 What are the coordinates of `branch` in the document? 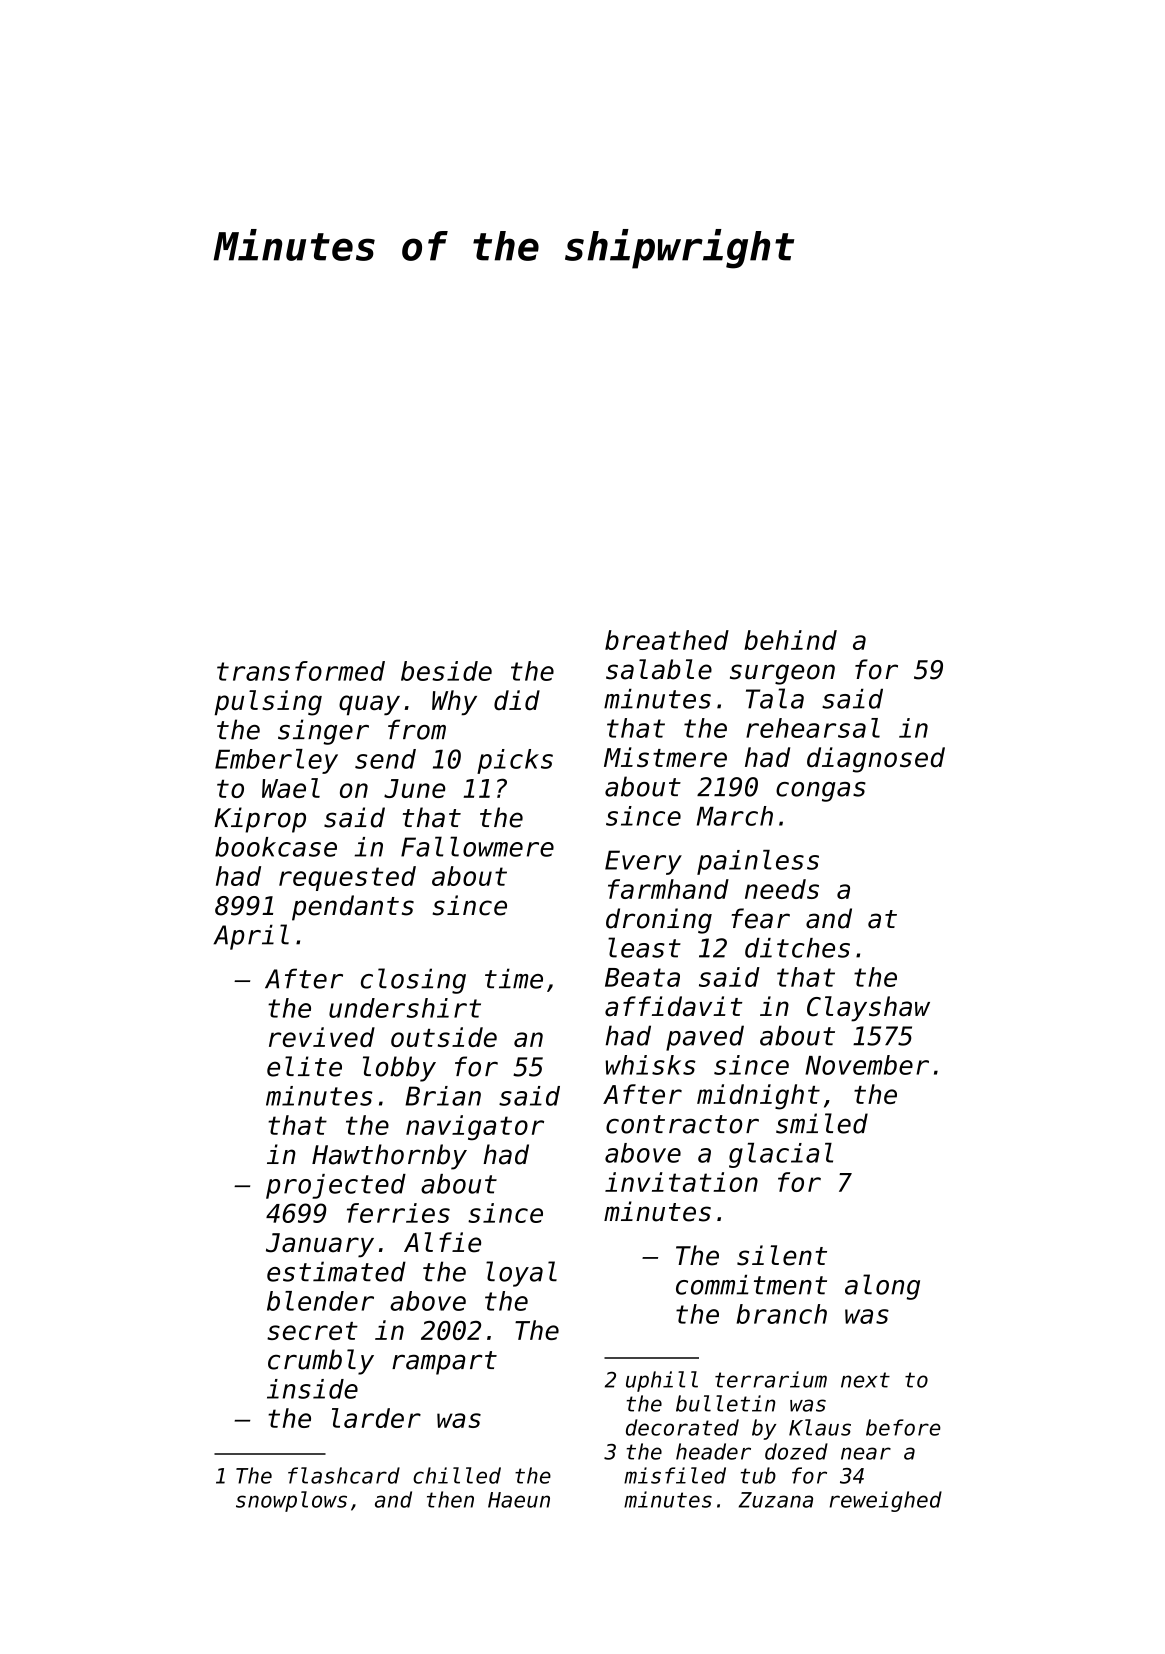 It's located at (782, 1314).
